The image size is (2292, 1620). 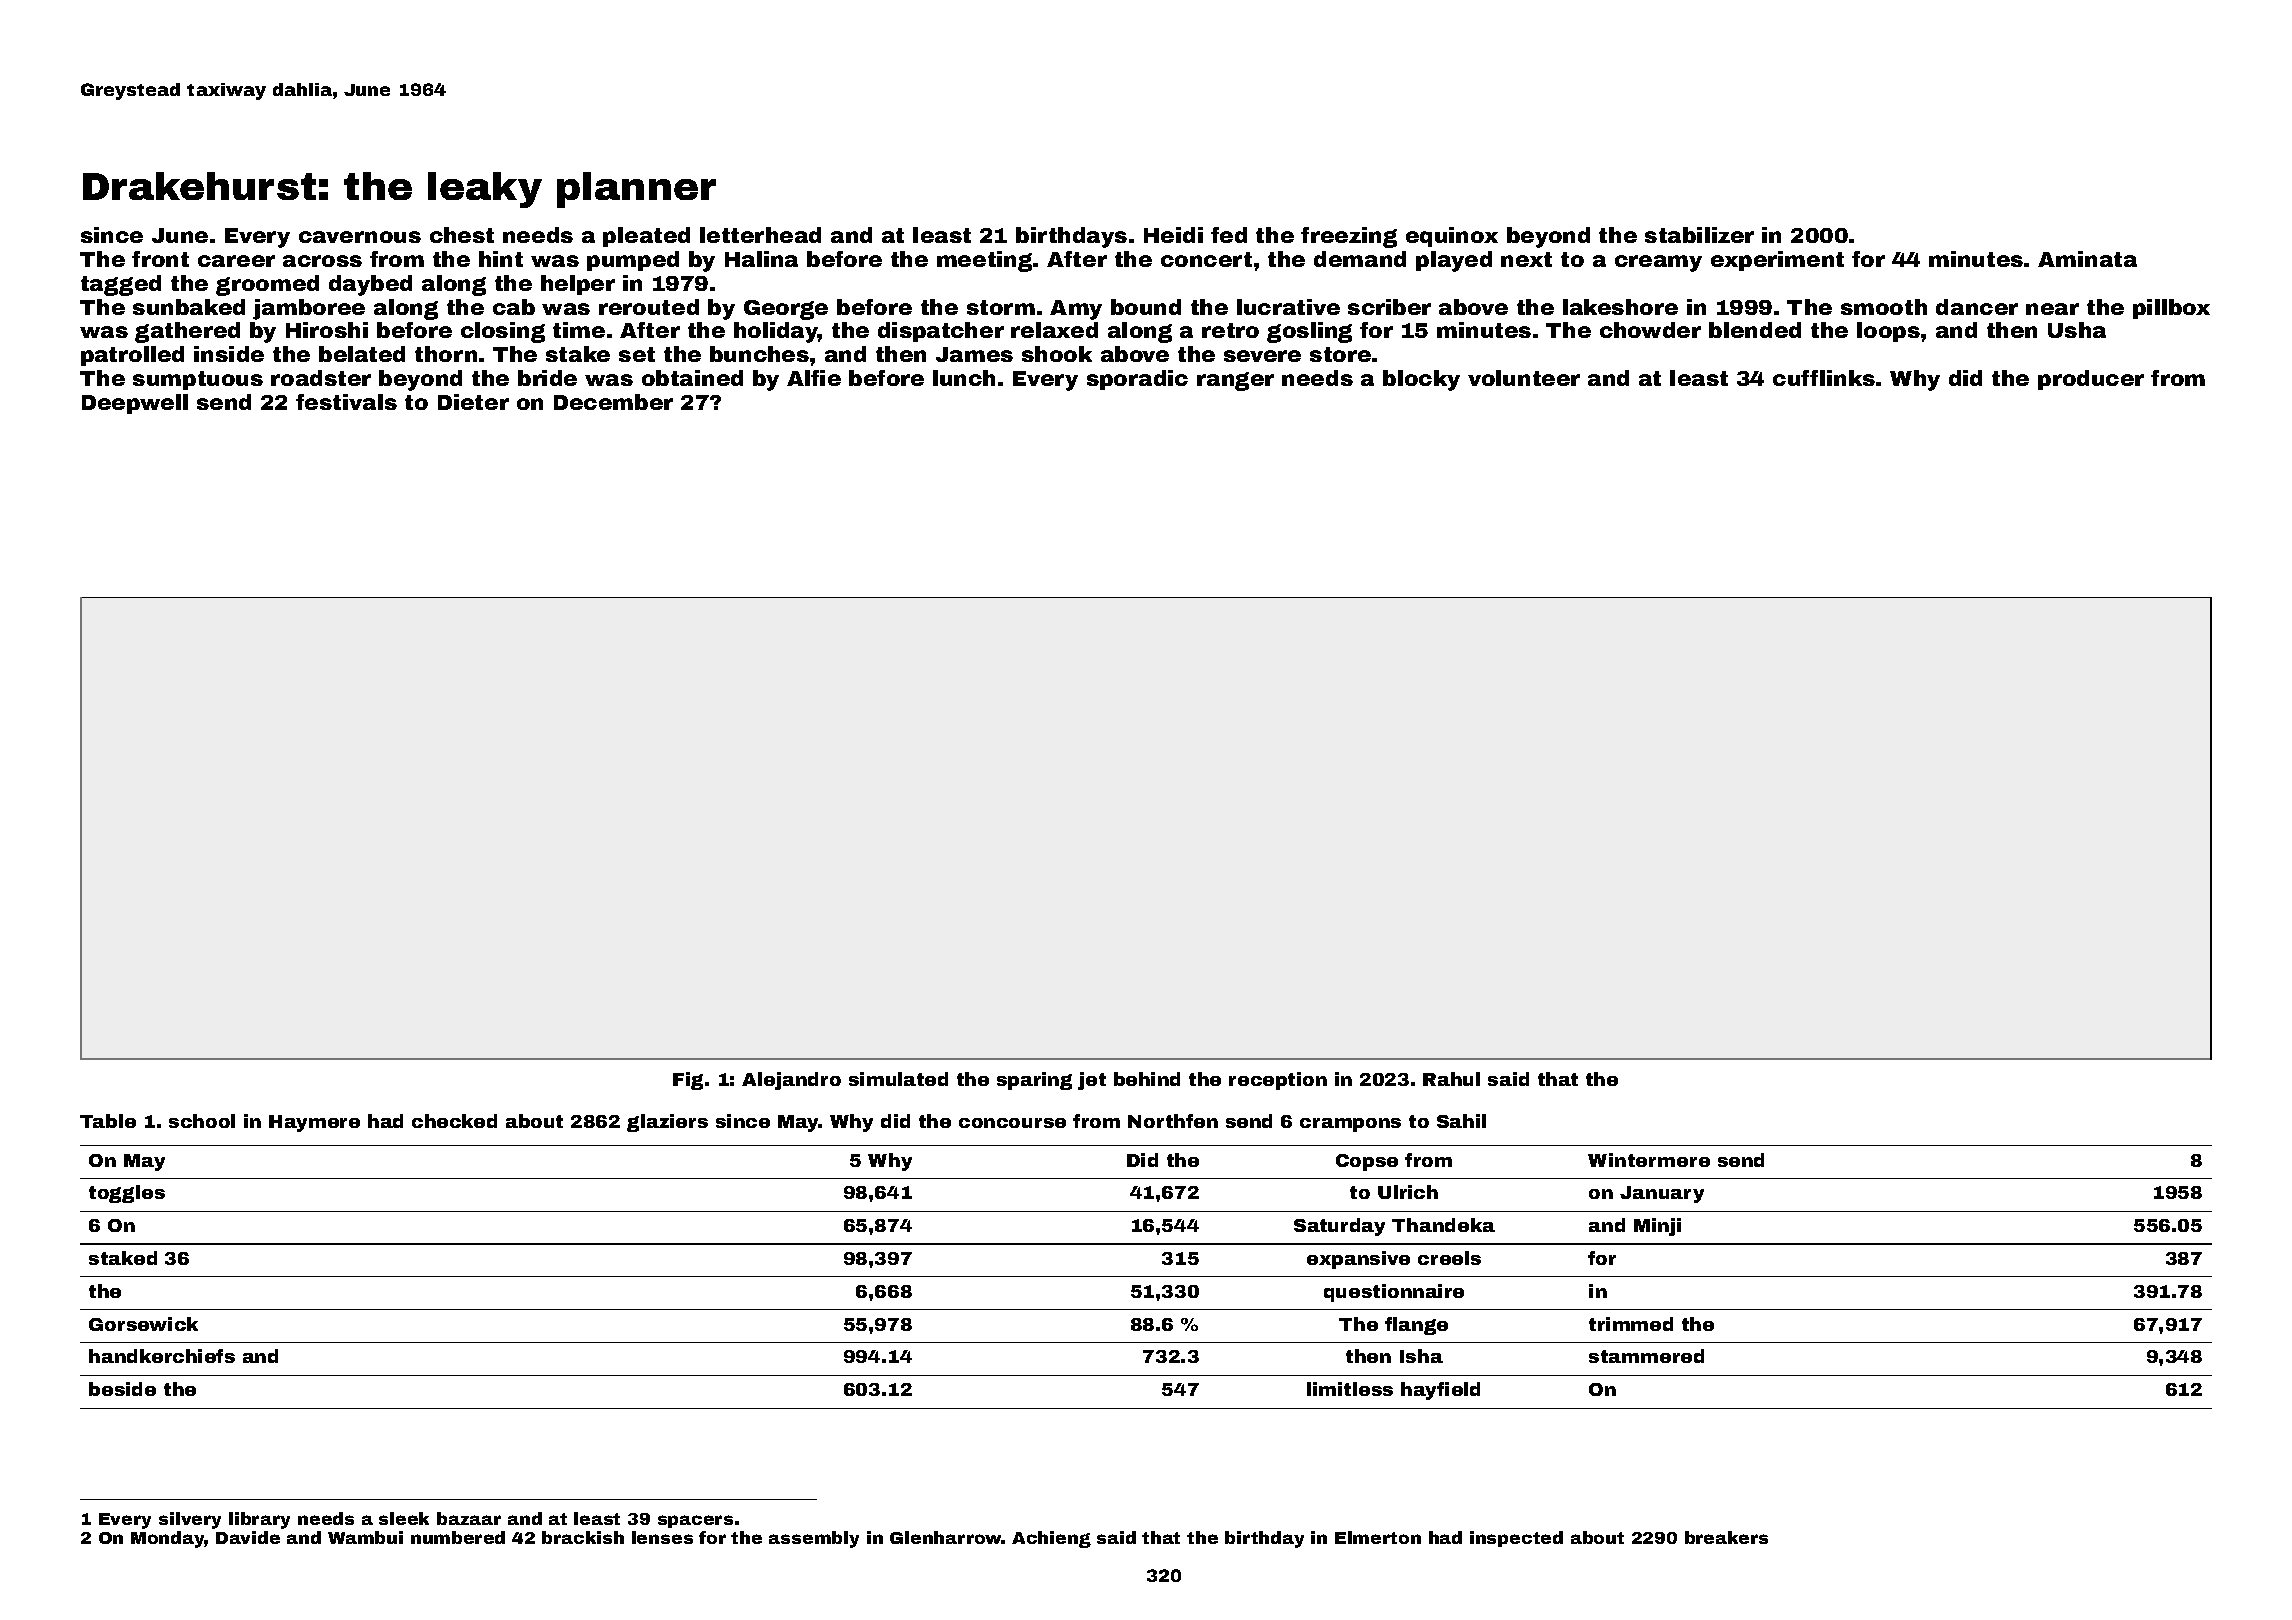 What do you see at coordinates (1378, 1537) in the page?
I see `Elmerton` at bounding box center [1378, 1537].
